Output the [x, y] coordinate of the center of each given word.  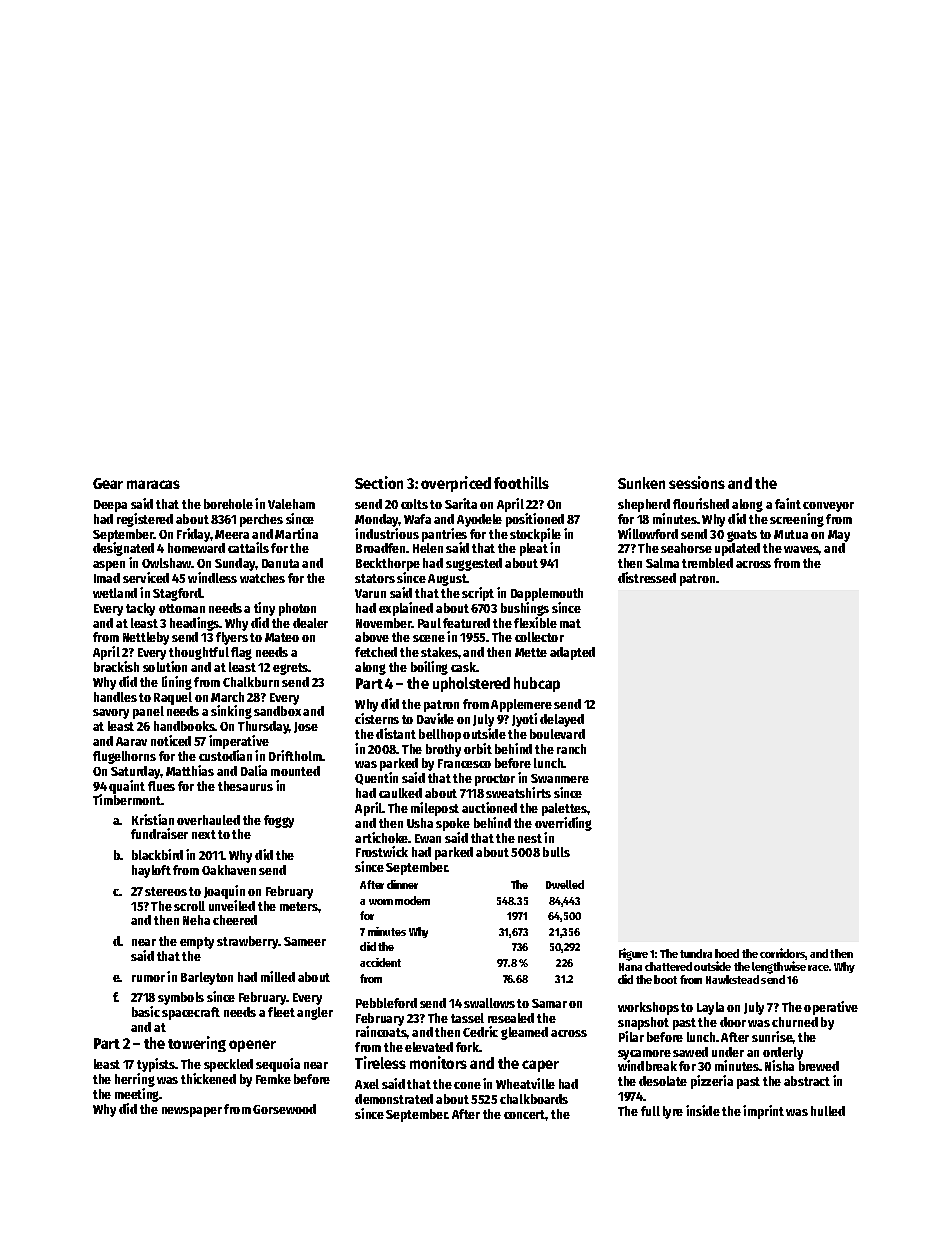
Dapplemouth [547, 594]
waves [801, 549]
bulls [556, 852]
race [818, 968]
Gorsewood [284, 1109]
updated [737, 549]
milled [278, 976]
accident [380, 962]
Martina [296, 533]
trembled [707, 563]
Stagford [177, 594]
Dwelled [565, 884]
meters [299, 906]
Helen [428, 548]
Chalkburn [251, 682]
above [372, 637]
